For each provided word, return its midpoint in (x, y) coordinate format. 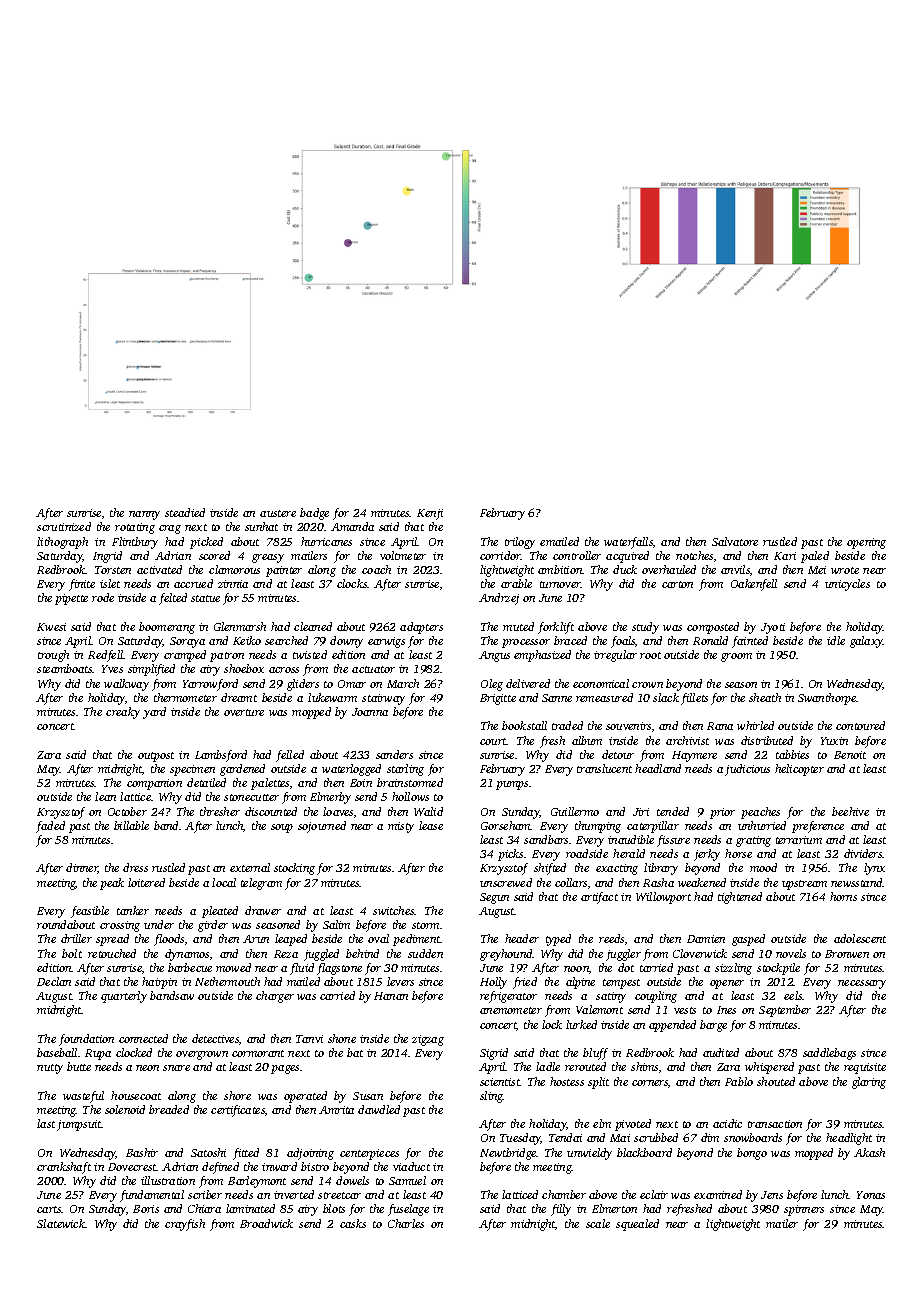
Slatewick (61, 1223)
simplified (151, 670)
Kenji (430, 514)
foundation (86, 1040)
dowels (352, 1180)
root (650, 655)
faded (50, 827)
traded (567, 725)
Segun (494, 898)
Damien (706, 939)
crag (170, 529)
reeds (611, 938)
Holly (493, 983)
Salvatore (735, 541)
